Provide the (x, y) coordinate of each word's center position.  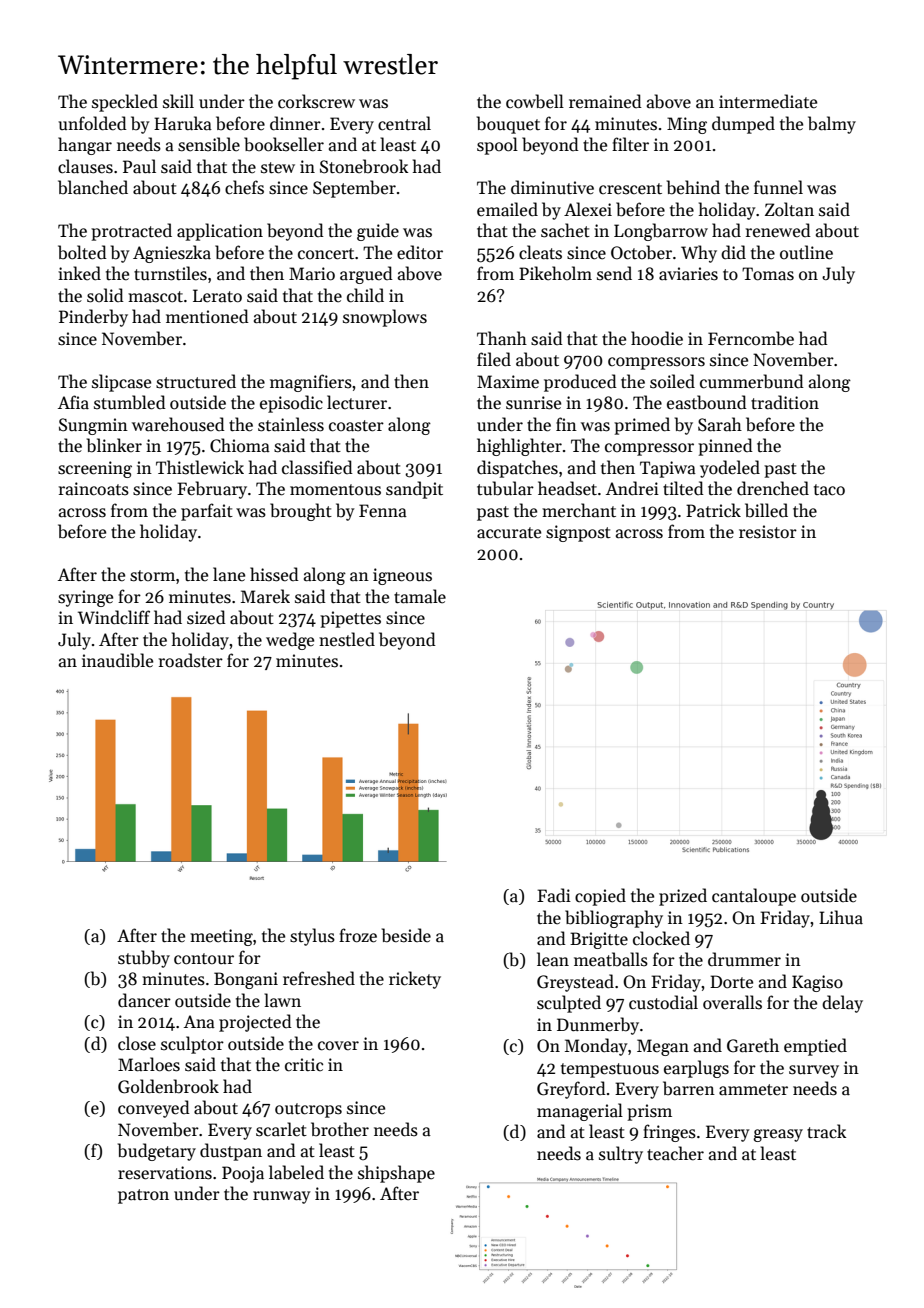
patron (143, 1196)
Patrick (713, 510)
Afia (73, 402)
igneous (402, 576)
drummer (744, 959)
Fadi (554, 895)
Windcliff (114, 617)
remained (605, 101)
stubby (144, 959)
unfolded (92, 123)
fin (566, 424)
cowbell (535, 101)
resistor (768, 532)
